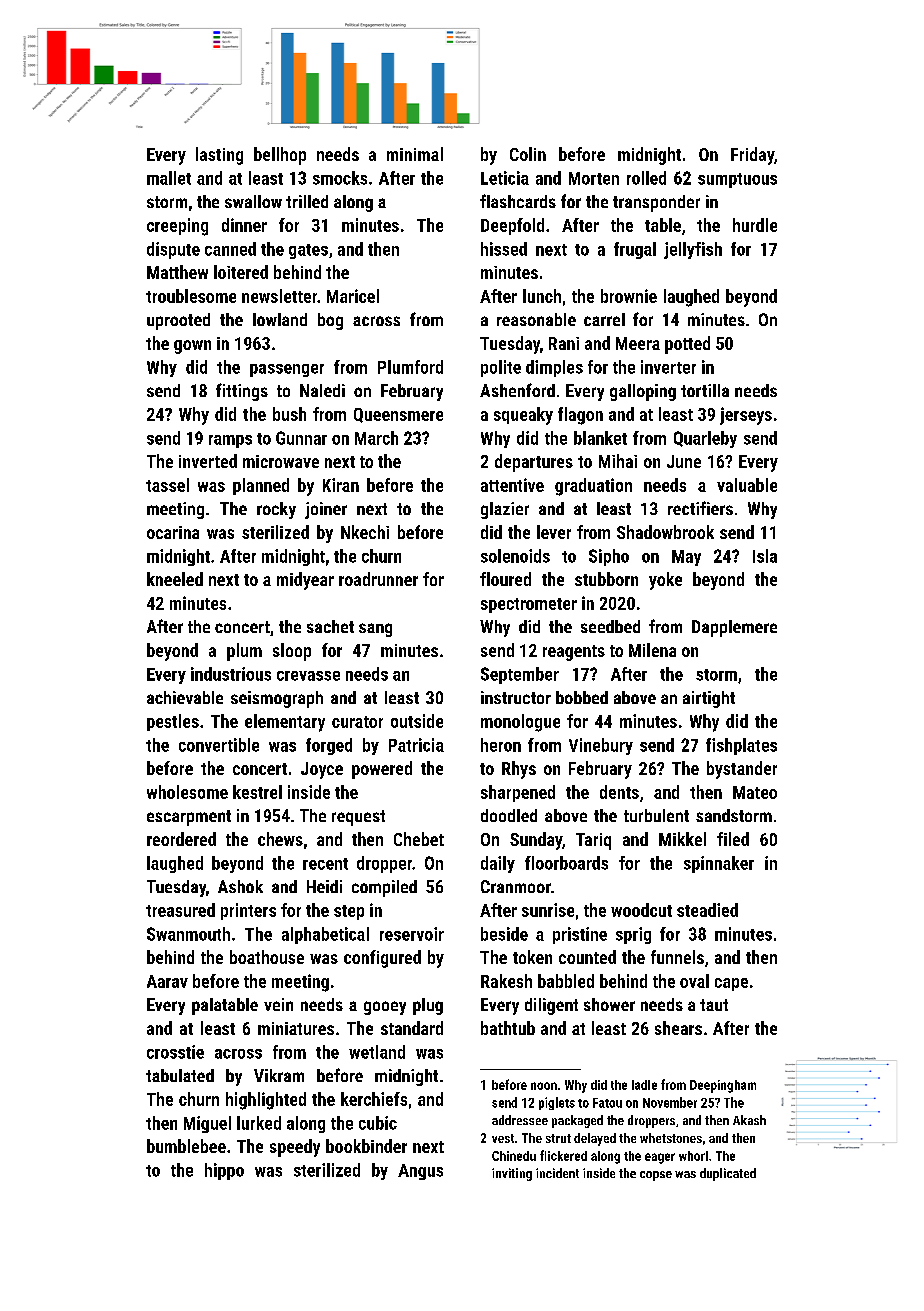 The width and height of the image is (924, 1311). Describe the element at coordinates (728, 1174) in the image. I see `duplicated` at that location.
